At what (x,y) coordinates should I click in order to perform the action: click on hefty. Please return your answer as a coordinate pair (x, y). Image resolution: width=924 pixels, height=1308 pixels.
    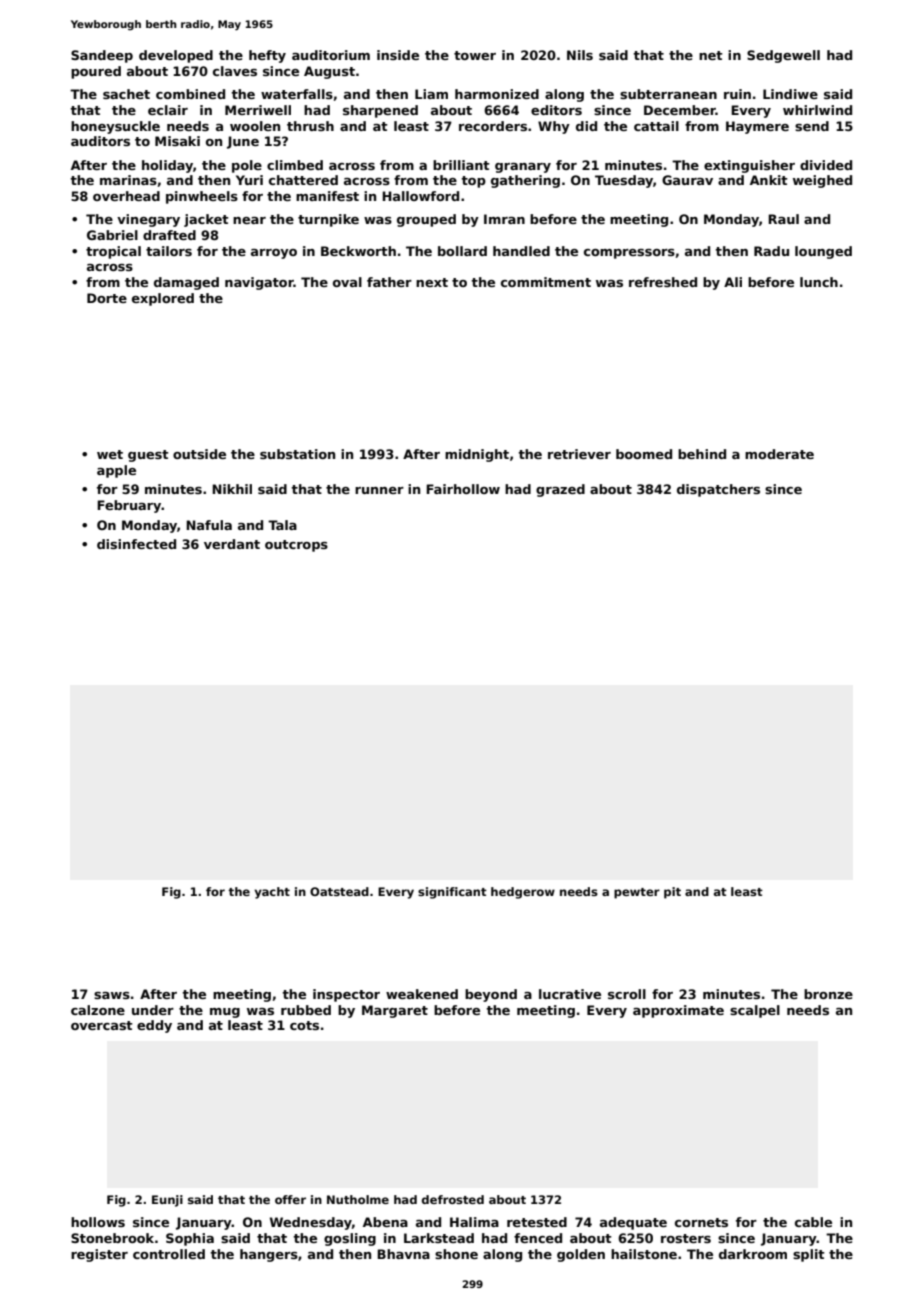
    Looking at the image, I should click on (267, 56).
